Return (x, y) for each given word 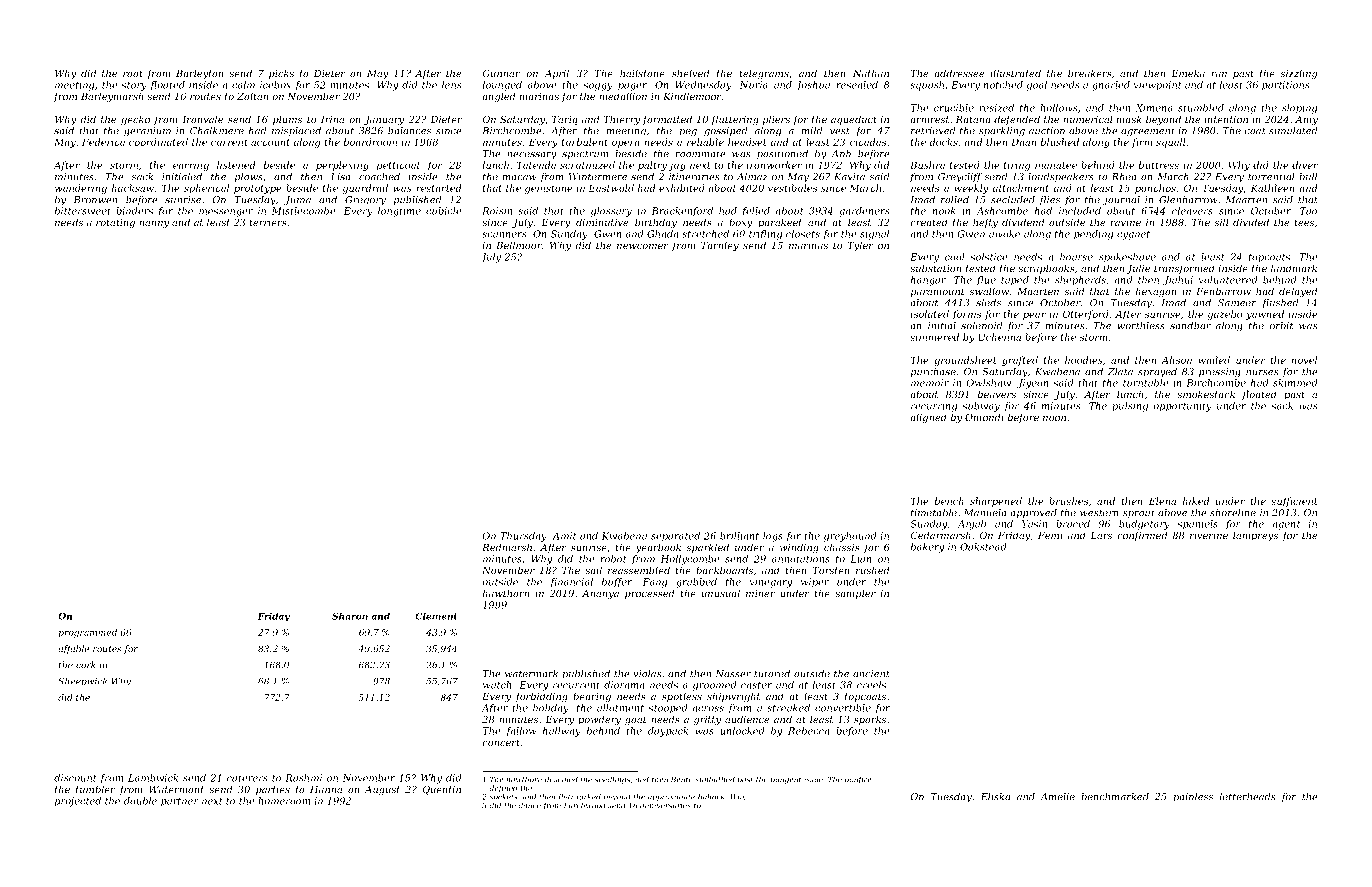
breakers (1090, 73)
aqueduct (854, 120)
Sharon (350, 616)
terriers (268, 222)
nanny (154, 224)
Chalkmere (217, 131)
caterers (247, 778)
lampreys (1255, 536)
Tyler (861, 246)
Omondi (984, 417)
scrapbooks (1046, 269)
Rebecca (808, 731)
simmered (934, 337)
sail (593, 570)
